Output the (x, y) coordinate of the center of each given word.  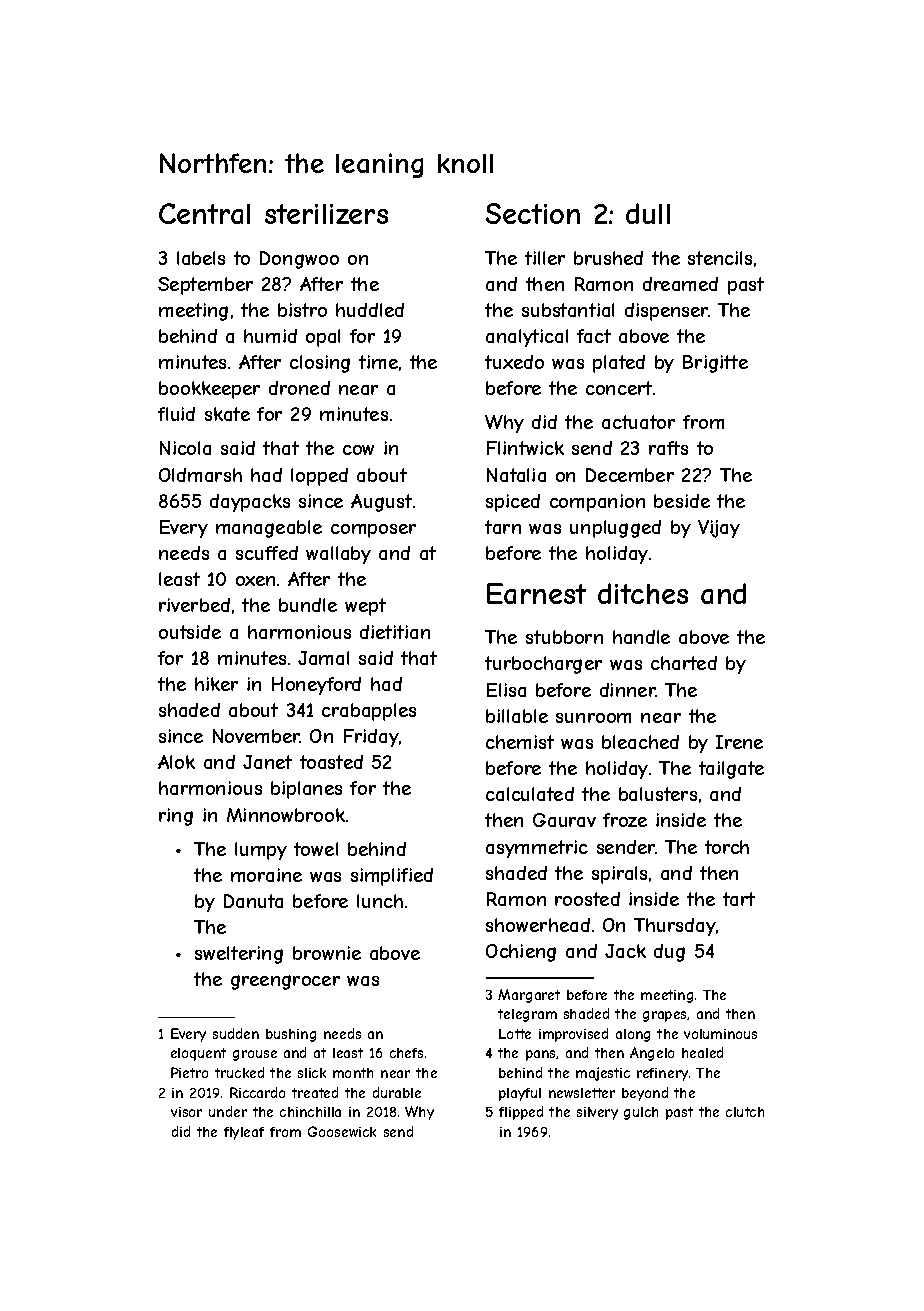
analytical (527, 338)
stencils (720, 258)
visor (186, 1112)
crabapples (369, 712)
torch (727, 847)
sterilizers (326, 214)
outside (190, 632)
